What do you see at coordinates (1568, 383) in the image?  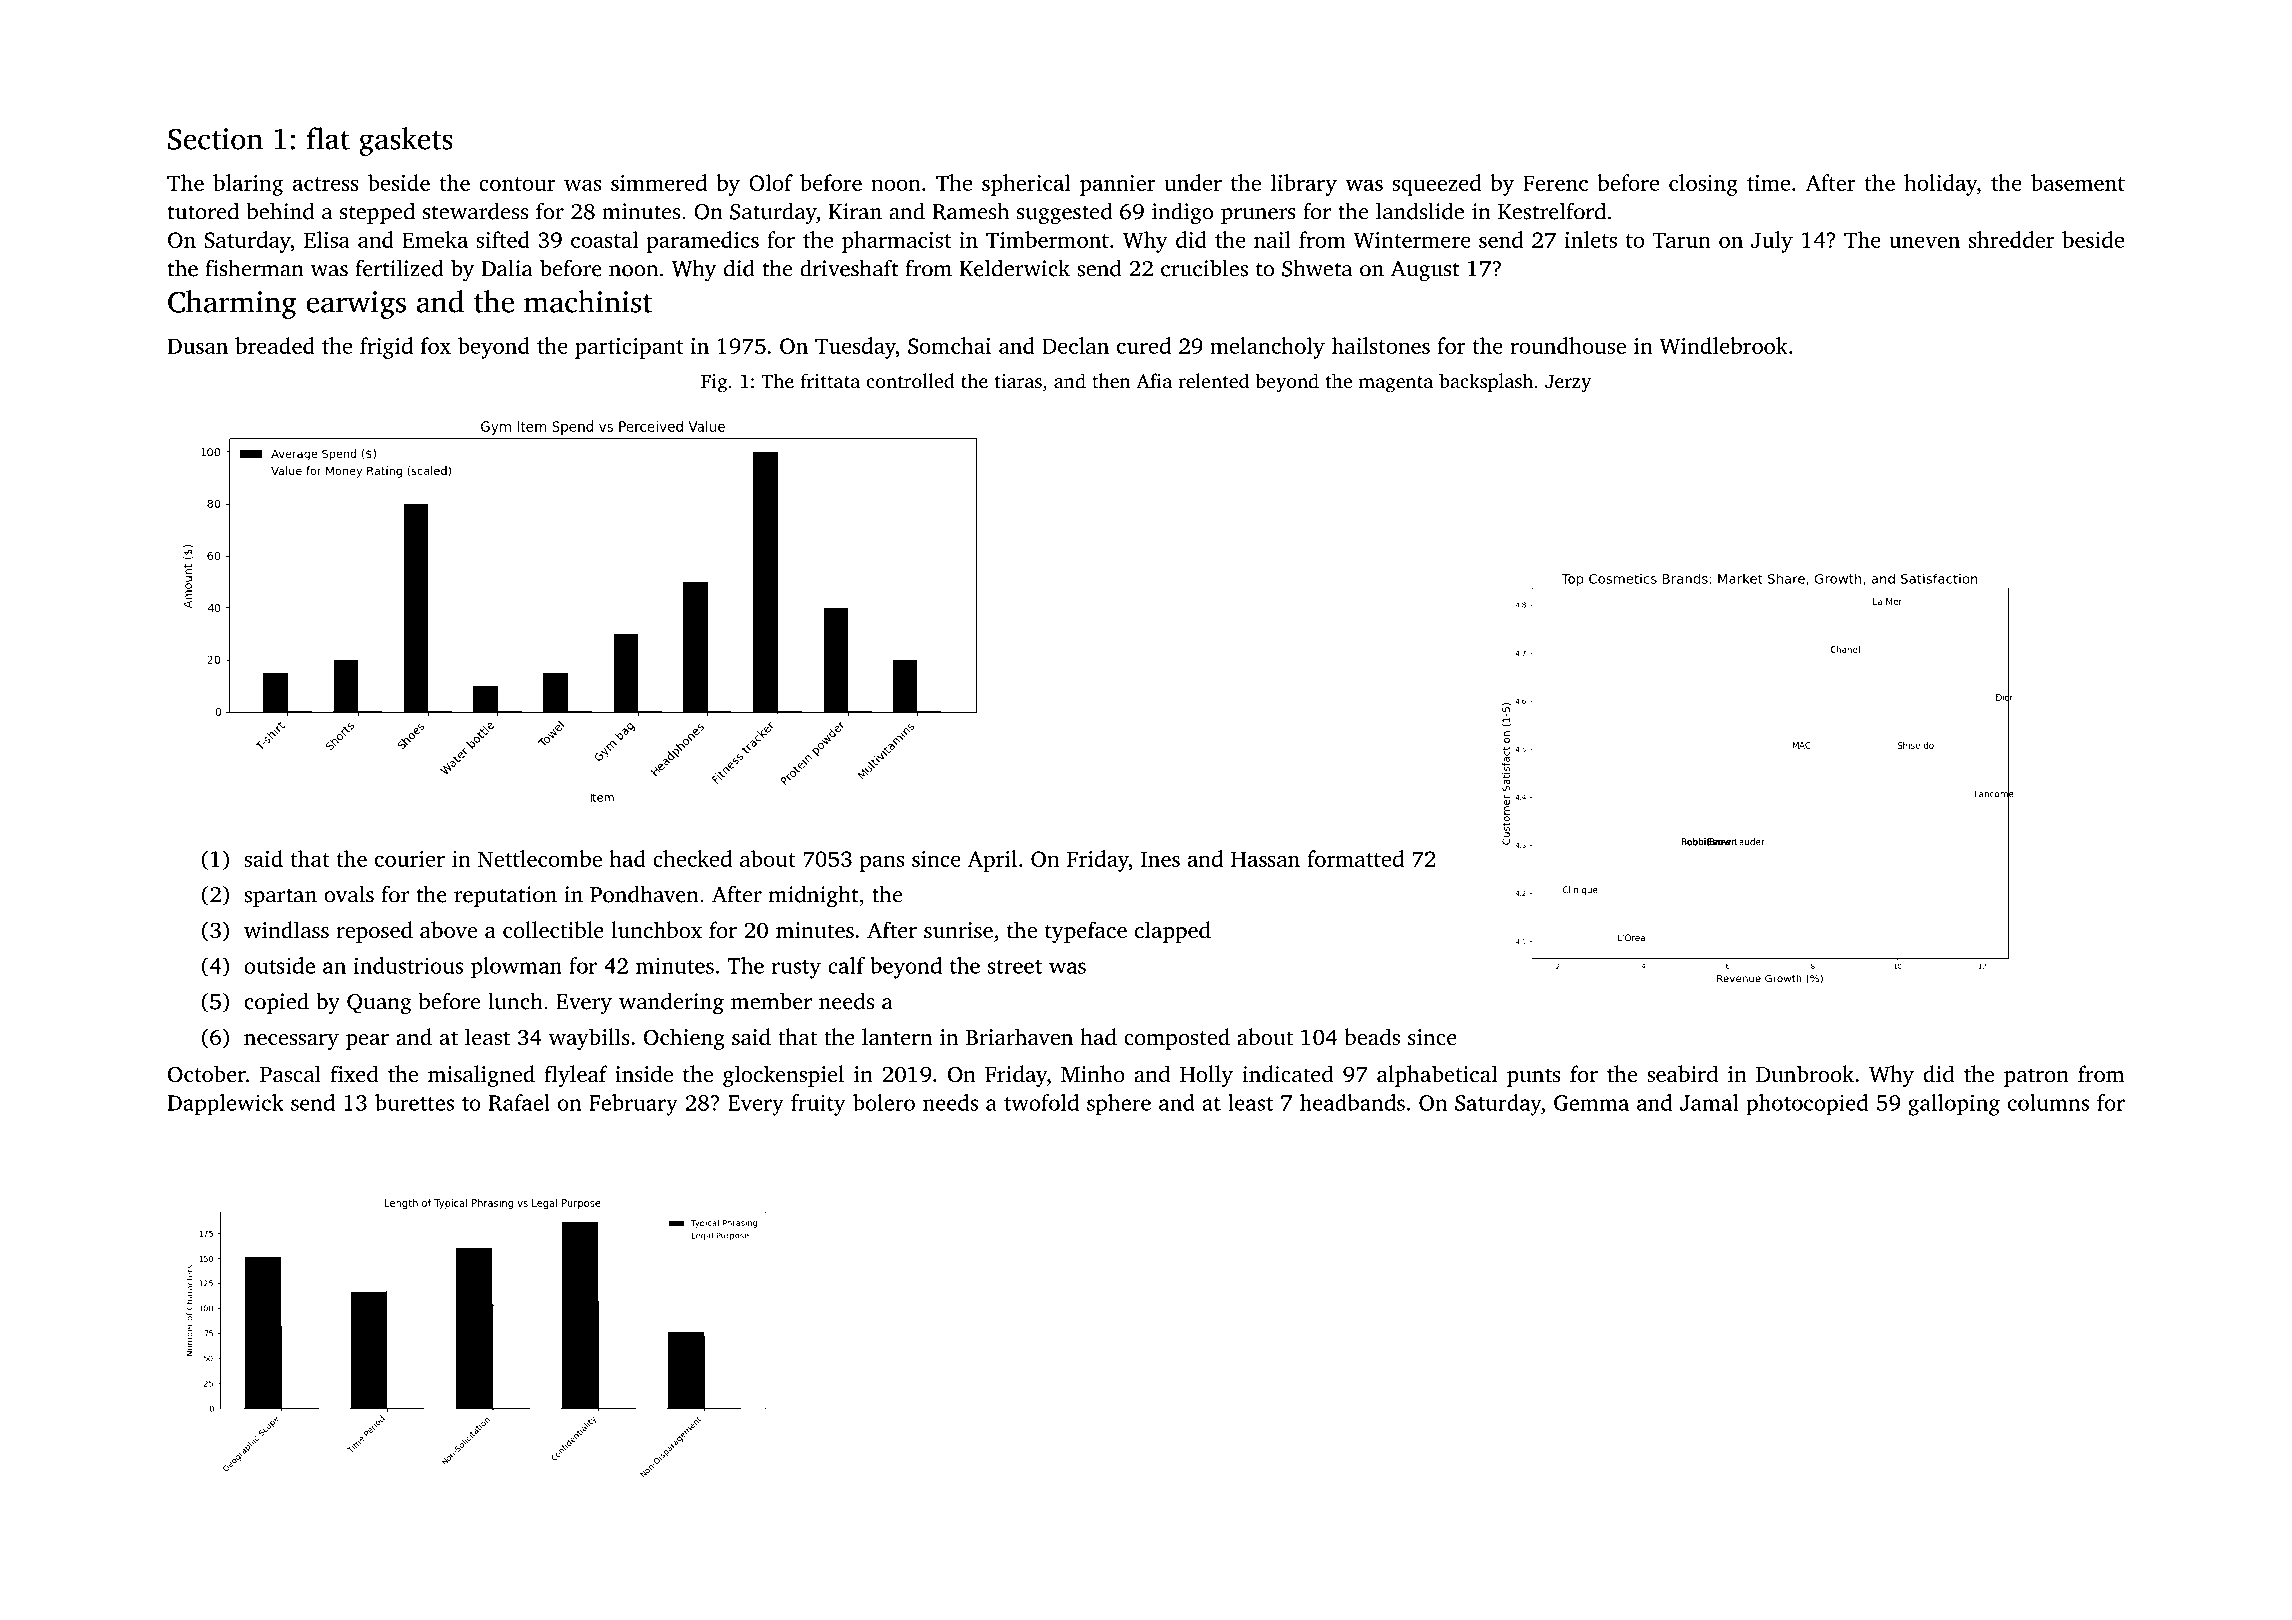 I see `Jerzy` at bounding box center [1568, 383].
